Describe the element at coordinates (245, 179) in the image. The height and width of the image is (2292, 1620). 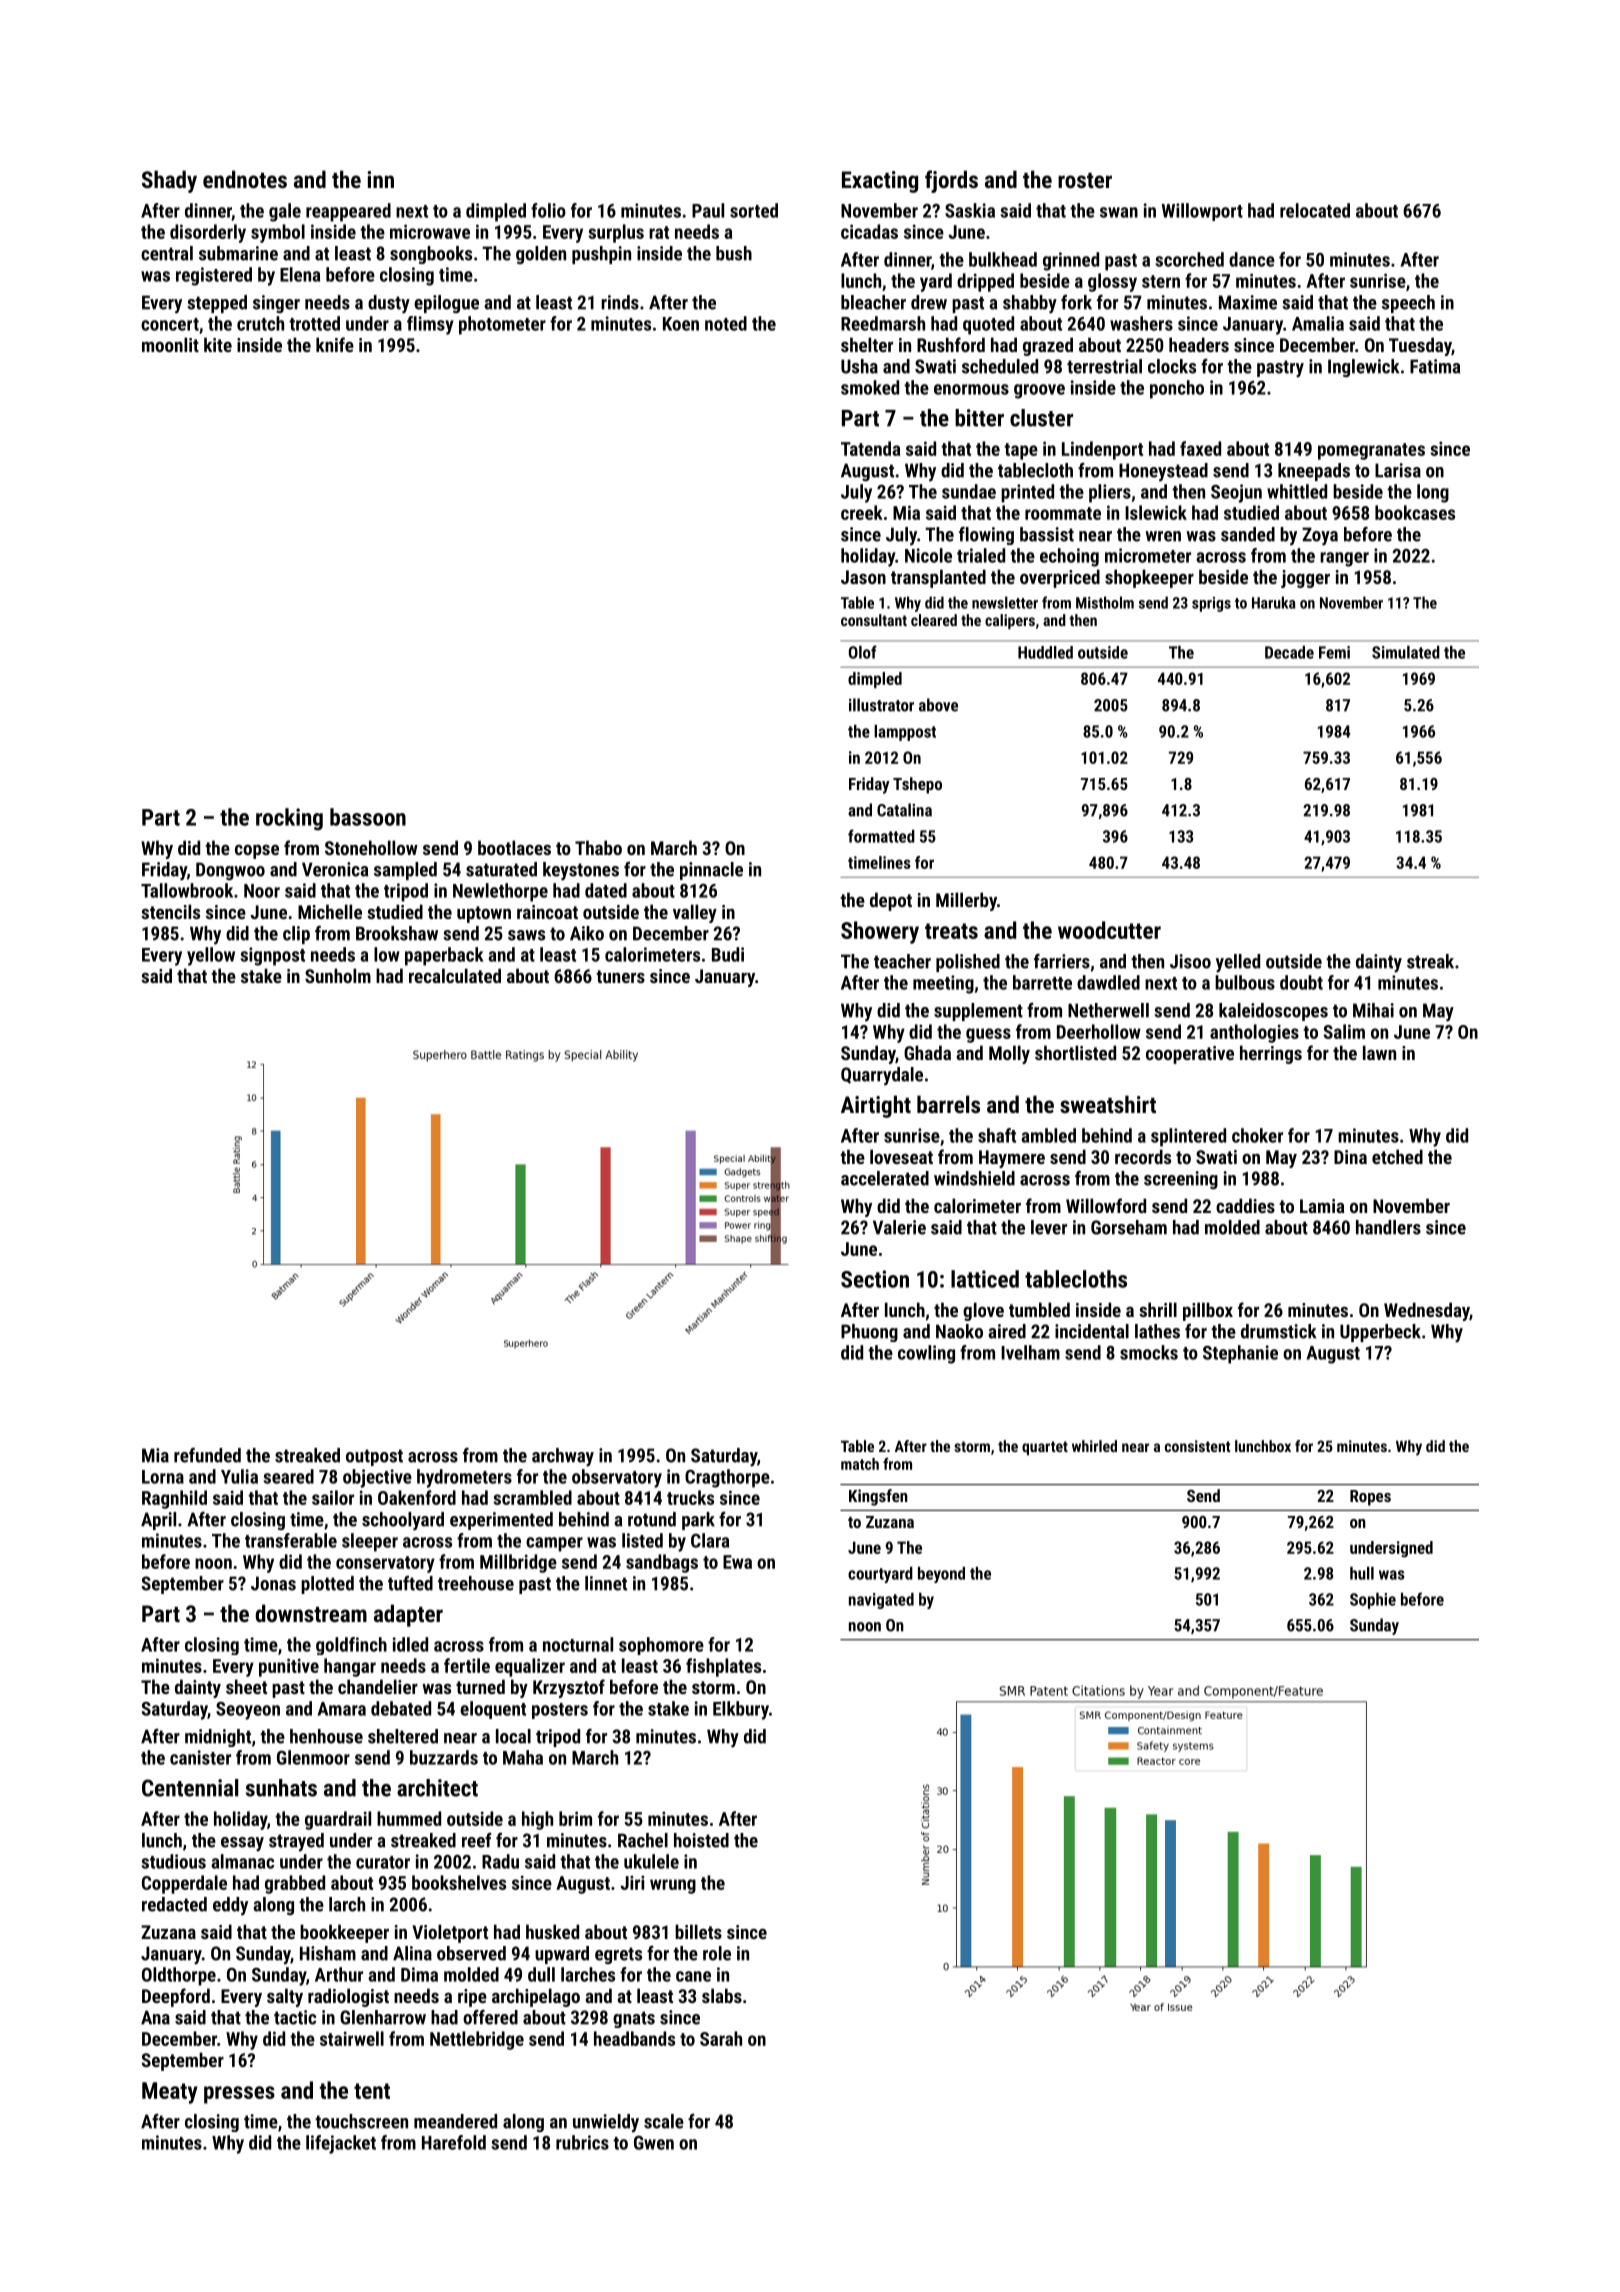
I see `endnotes` at that location.
